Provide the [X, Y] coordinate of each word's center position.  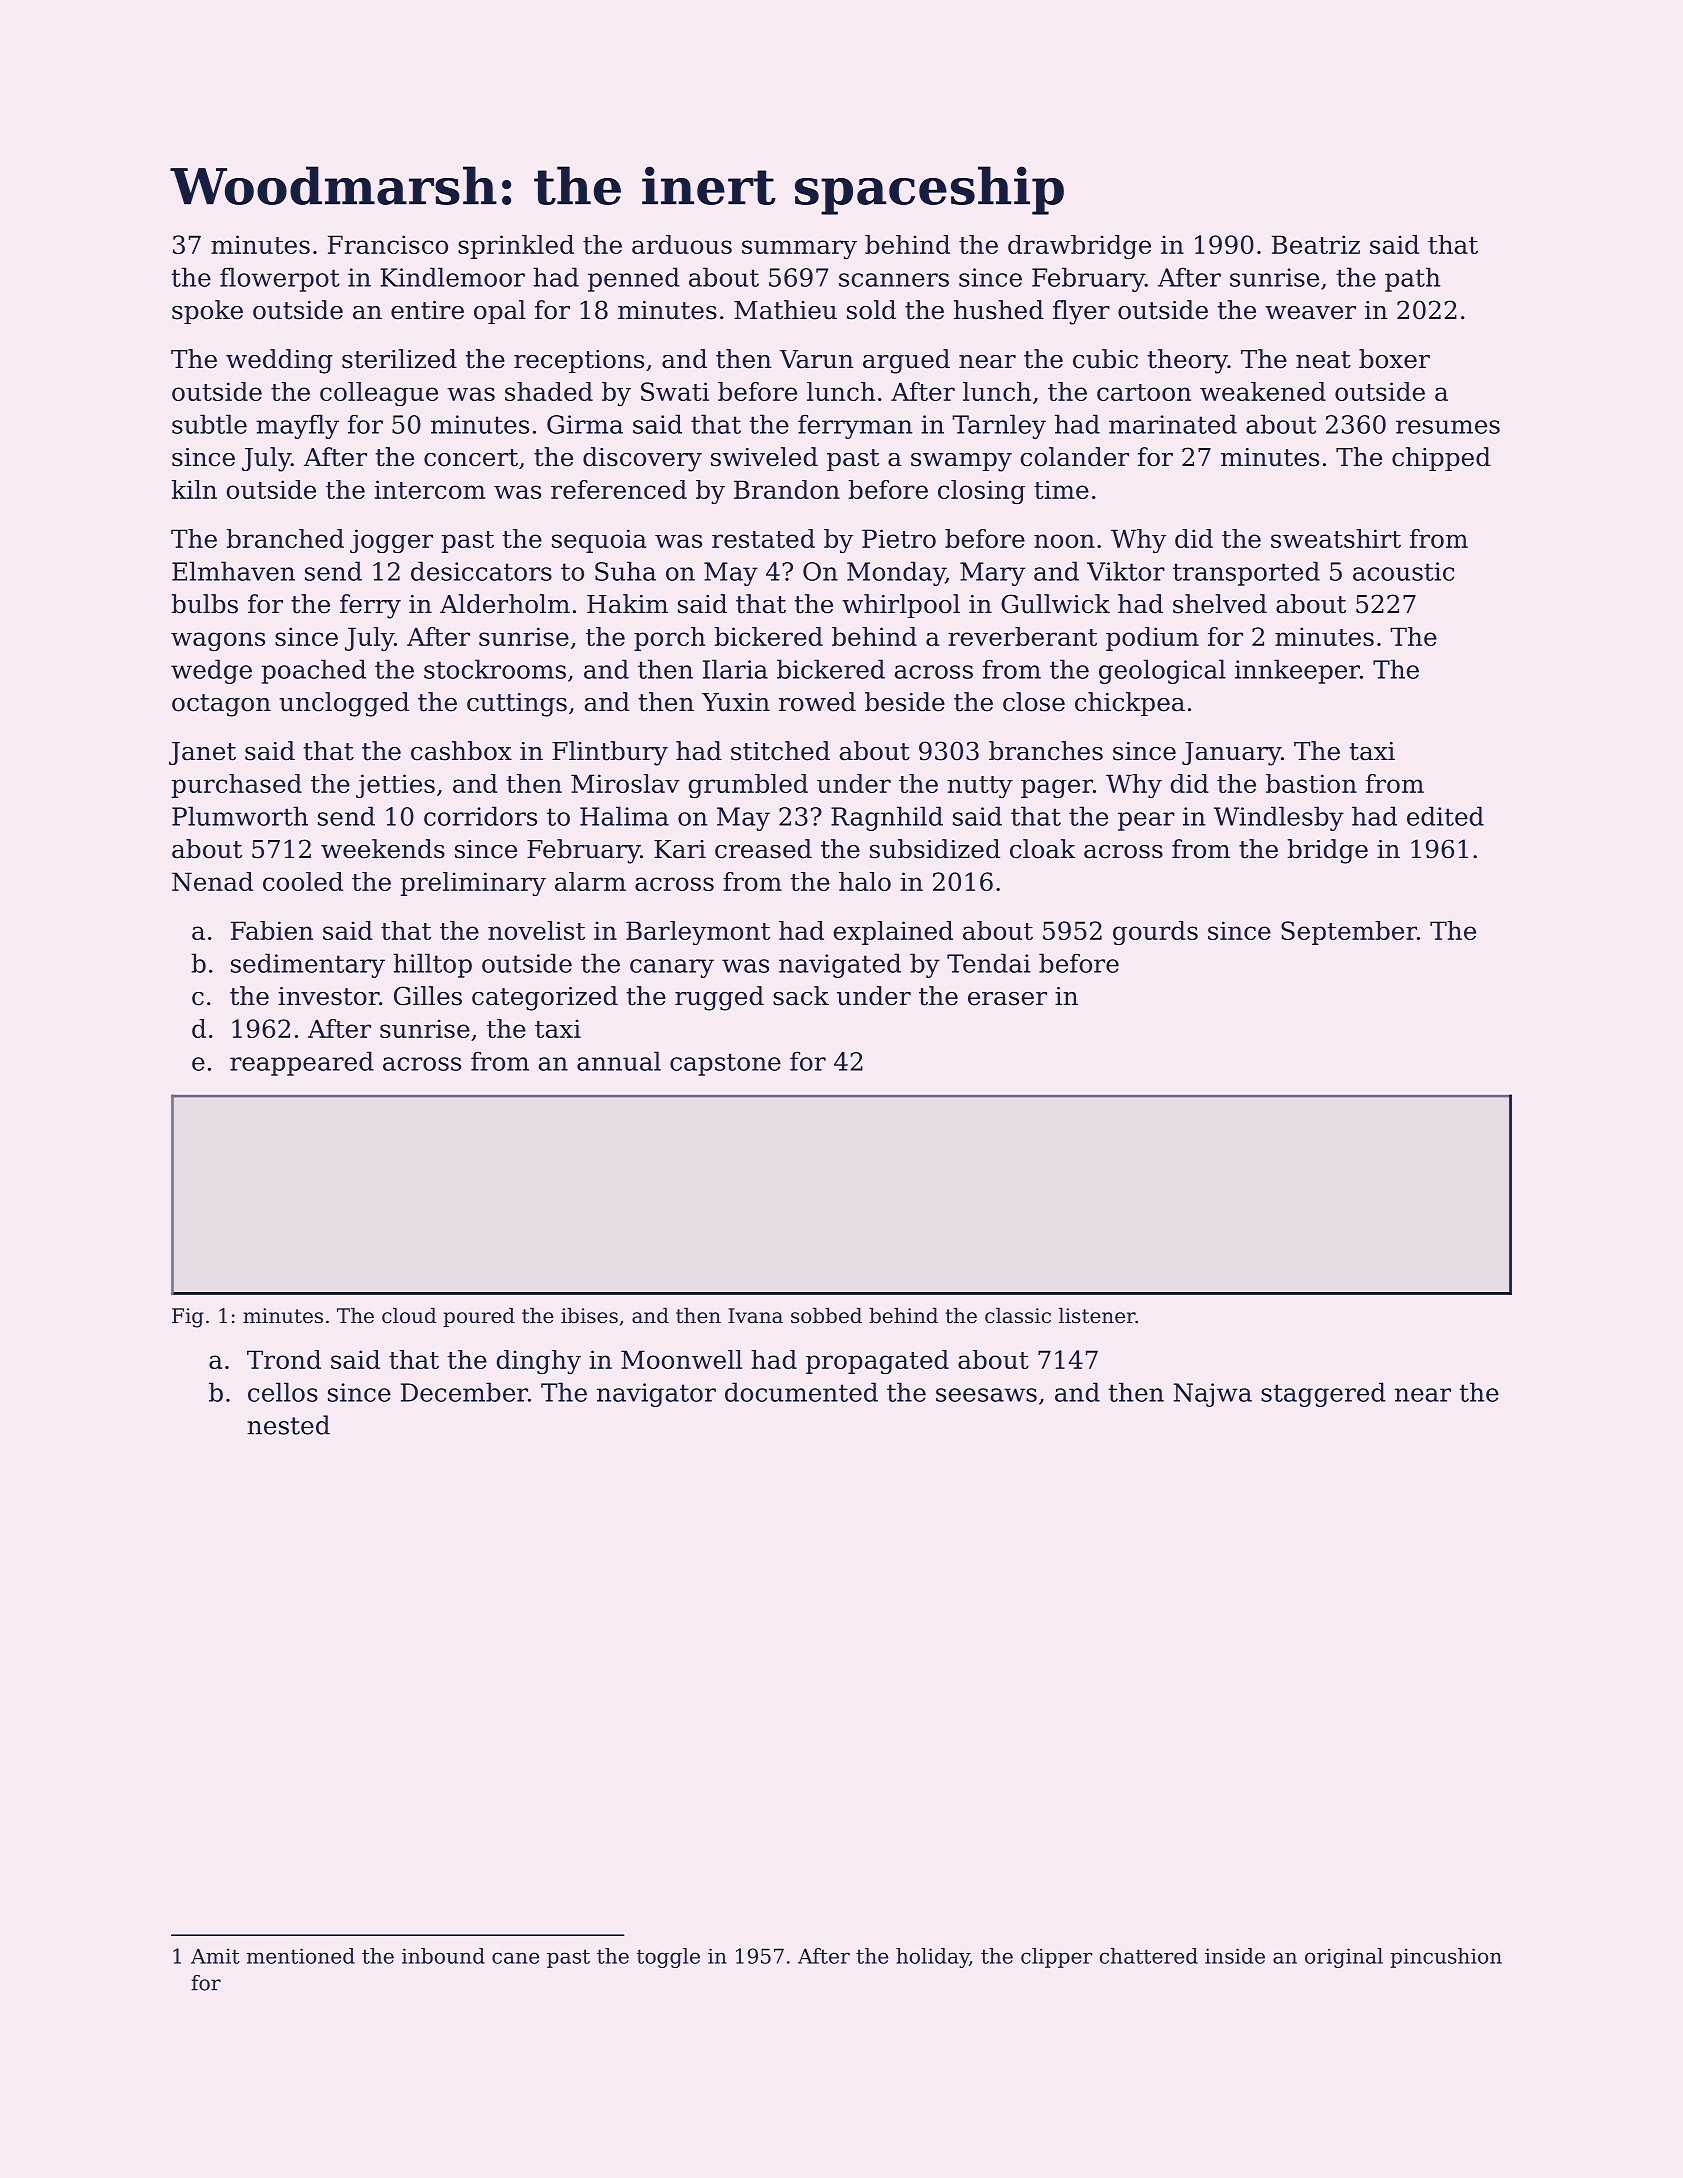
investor [328, 996]
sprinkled [516, 247]
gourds [1155, 933]
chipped [1441, 459]
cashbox [461, 751]
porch [669, 639]
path [1412, 279]
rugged [719, 998]
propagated [877, 1362]
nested [288, 1425]
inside [1235, 1956]
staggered [1323, 1394]
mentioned [300, 1956]
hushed [999, 310]
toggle [668, 1958]
